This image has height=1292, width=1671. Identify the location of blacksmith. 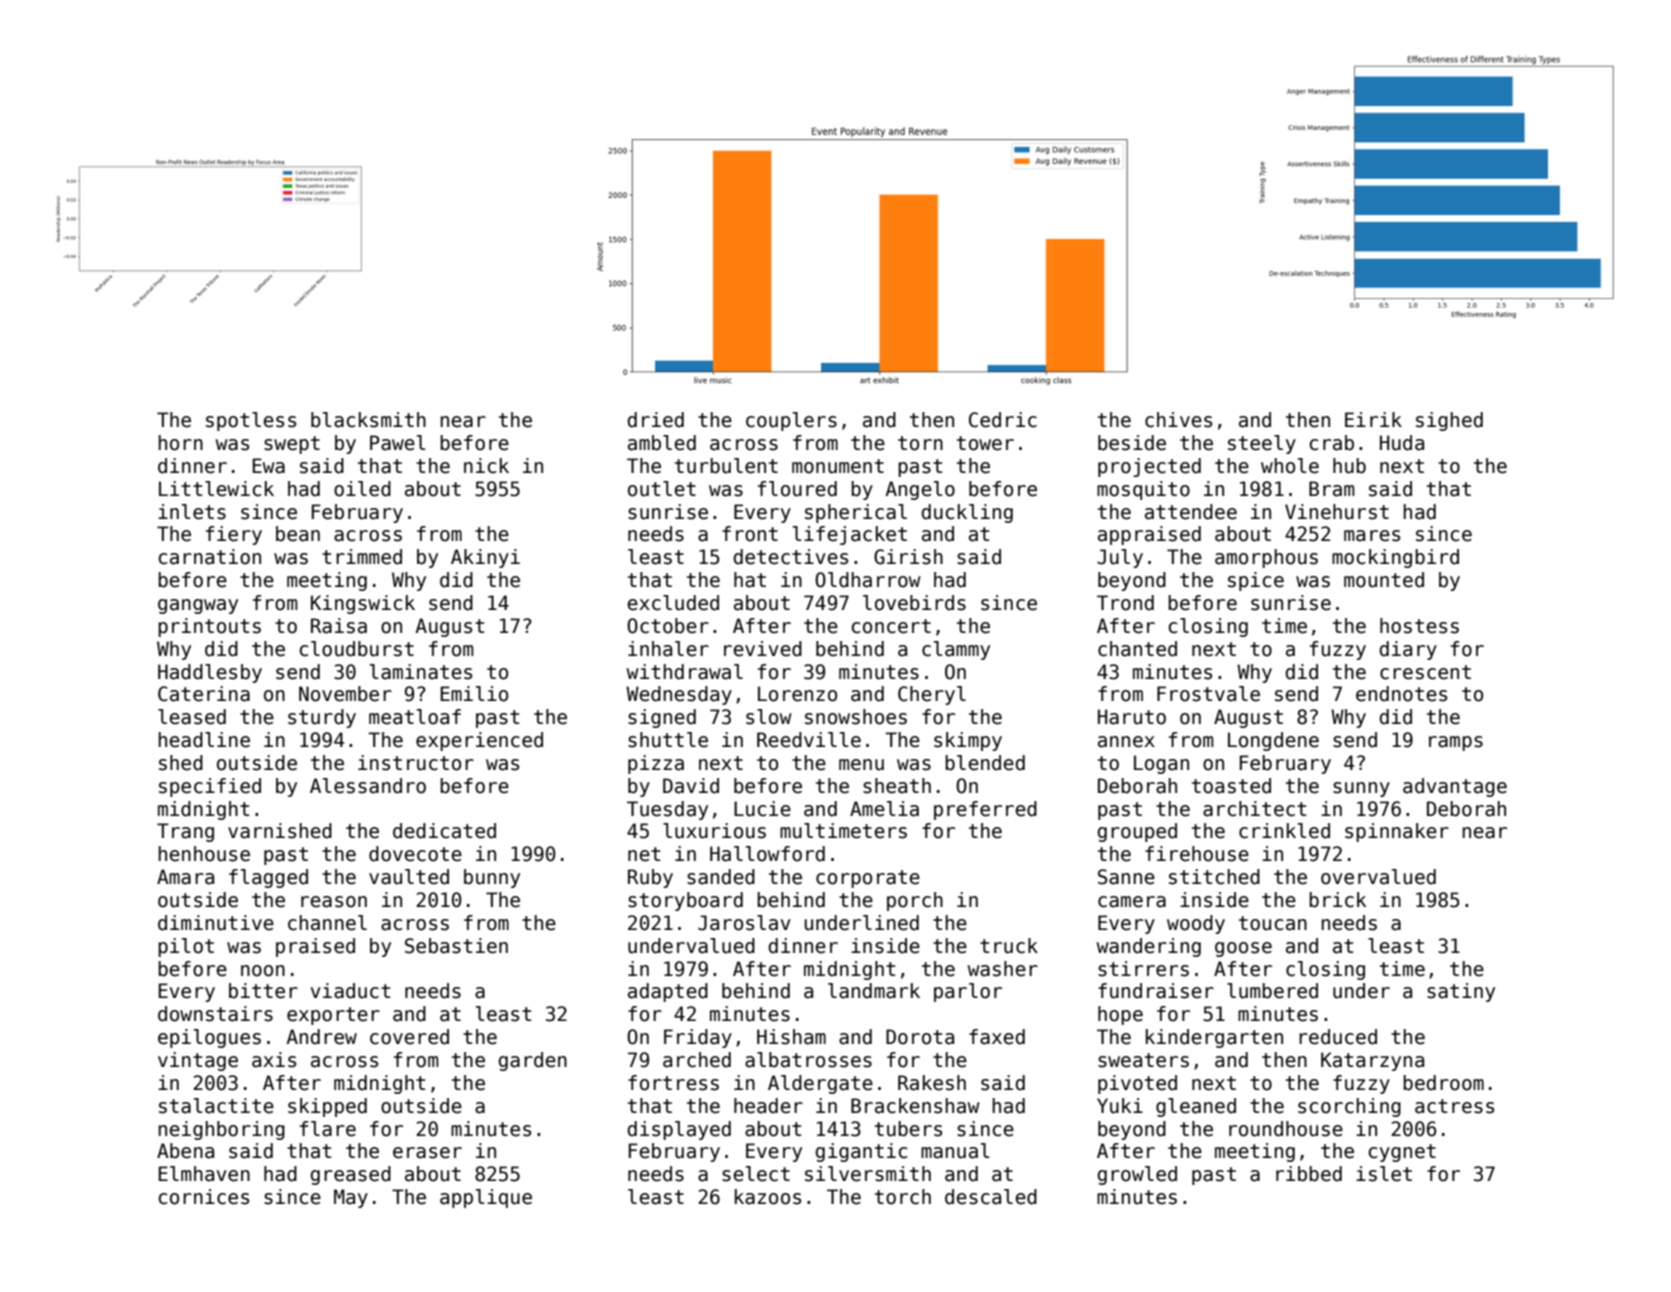
(368, 420).
